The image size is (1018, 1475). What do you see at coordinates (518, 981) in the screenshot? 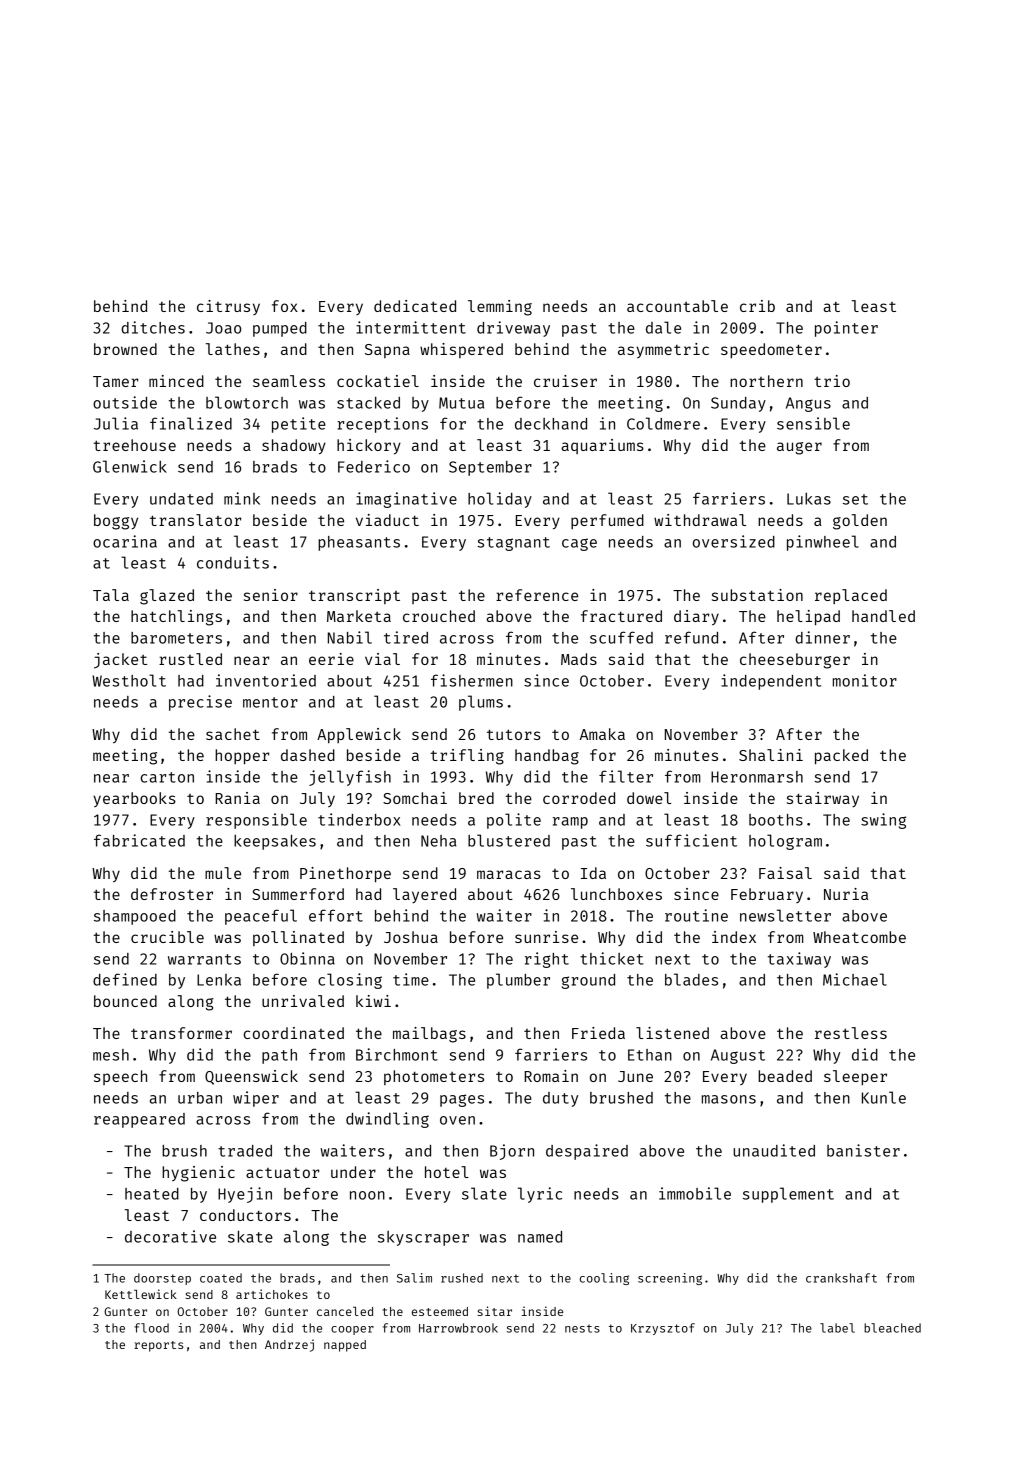
I see `plumber` at bounding box center [518, 981].
